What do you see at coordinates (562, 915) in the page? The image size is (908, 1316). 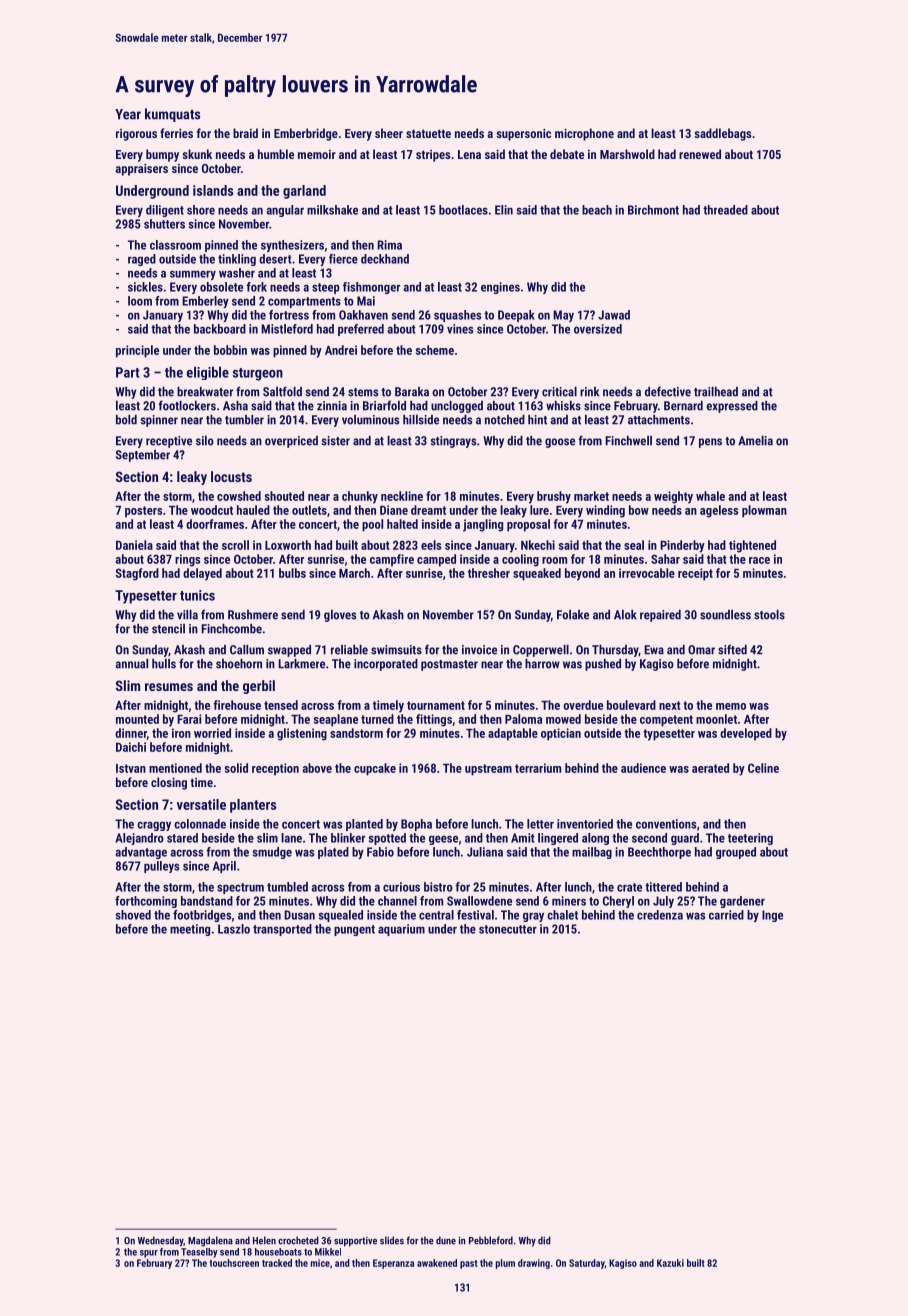 I see `chalet` at bounding box center [562, 915].
